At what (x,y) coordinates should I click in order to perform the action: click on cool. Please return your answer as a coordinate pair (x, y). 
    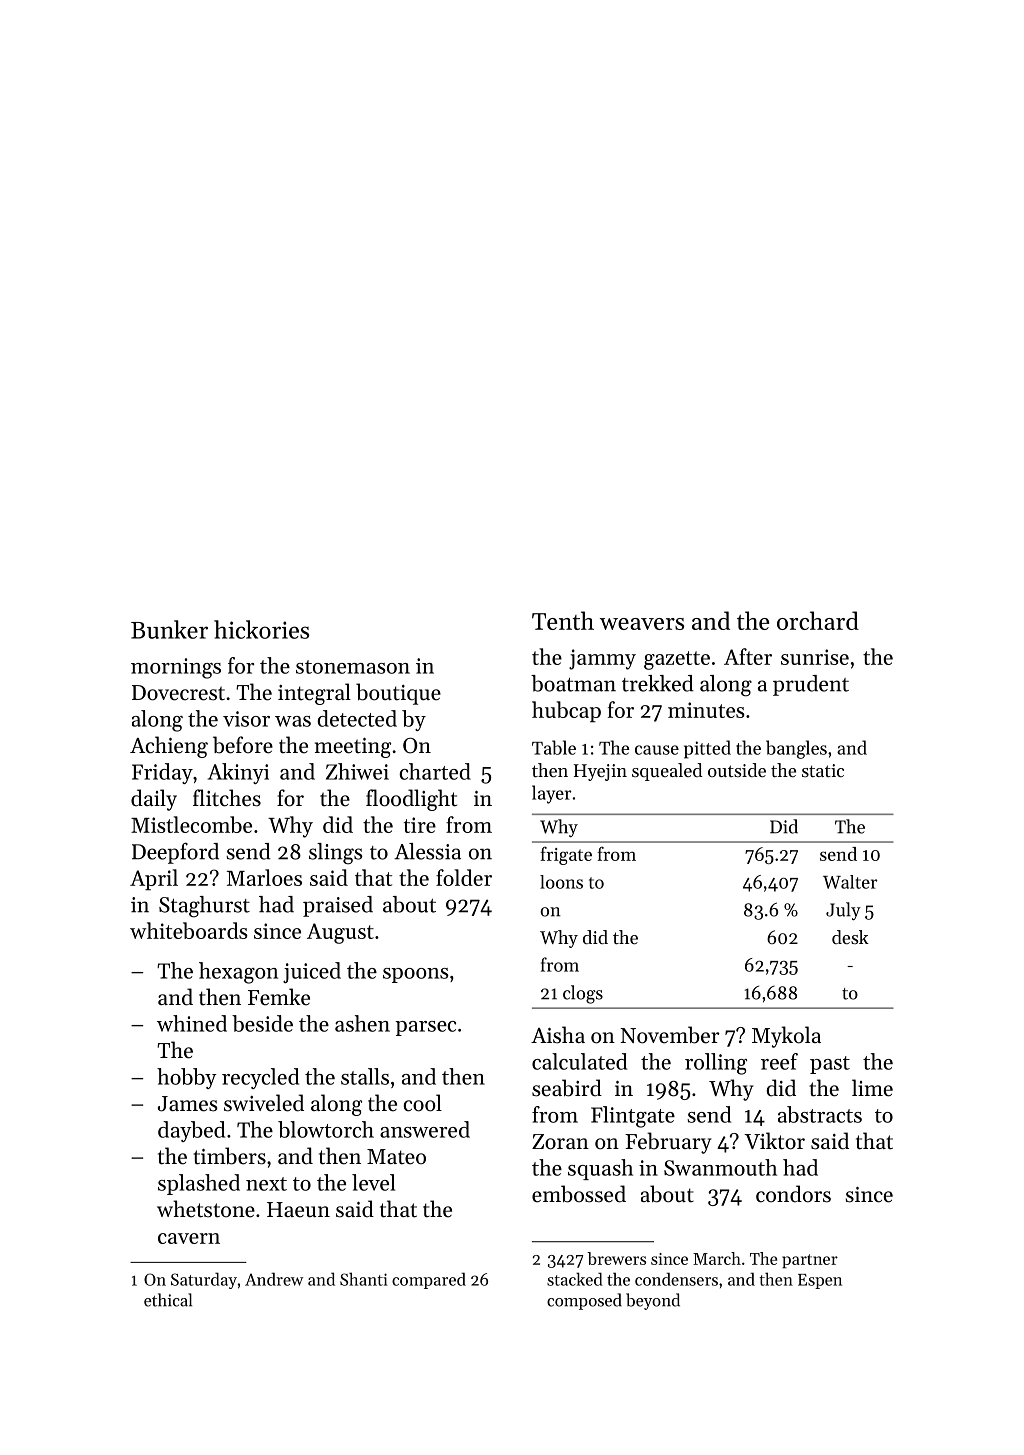
    Looking at the image, I should click on (422, 1103).
